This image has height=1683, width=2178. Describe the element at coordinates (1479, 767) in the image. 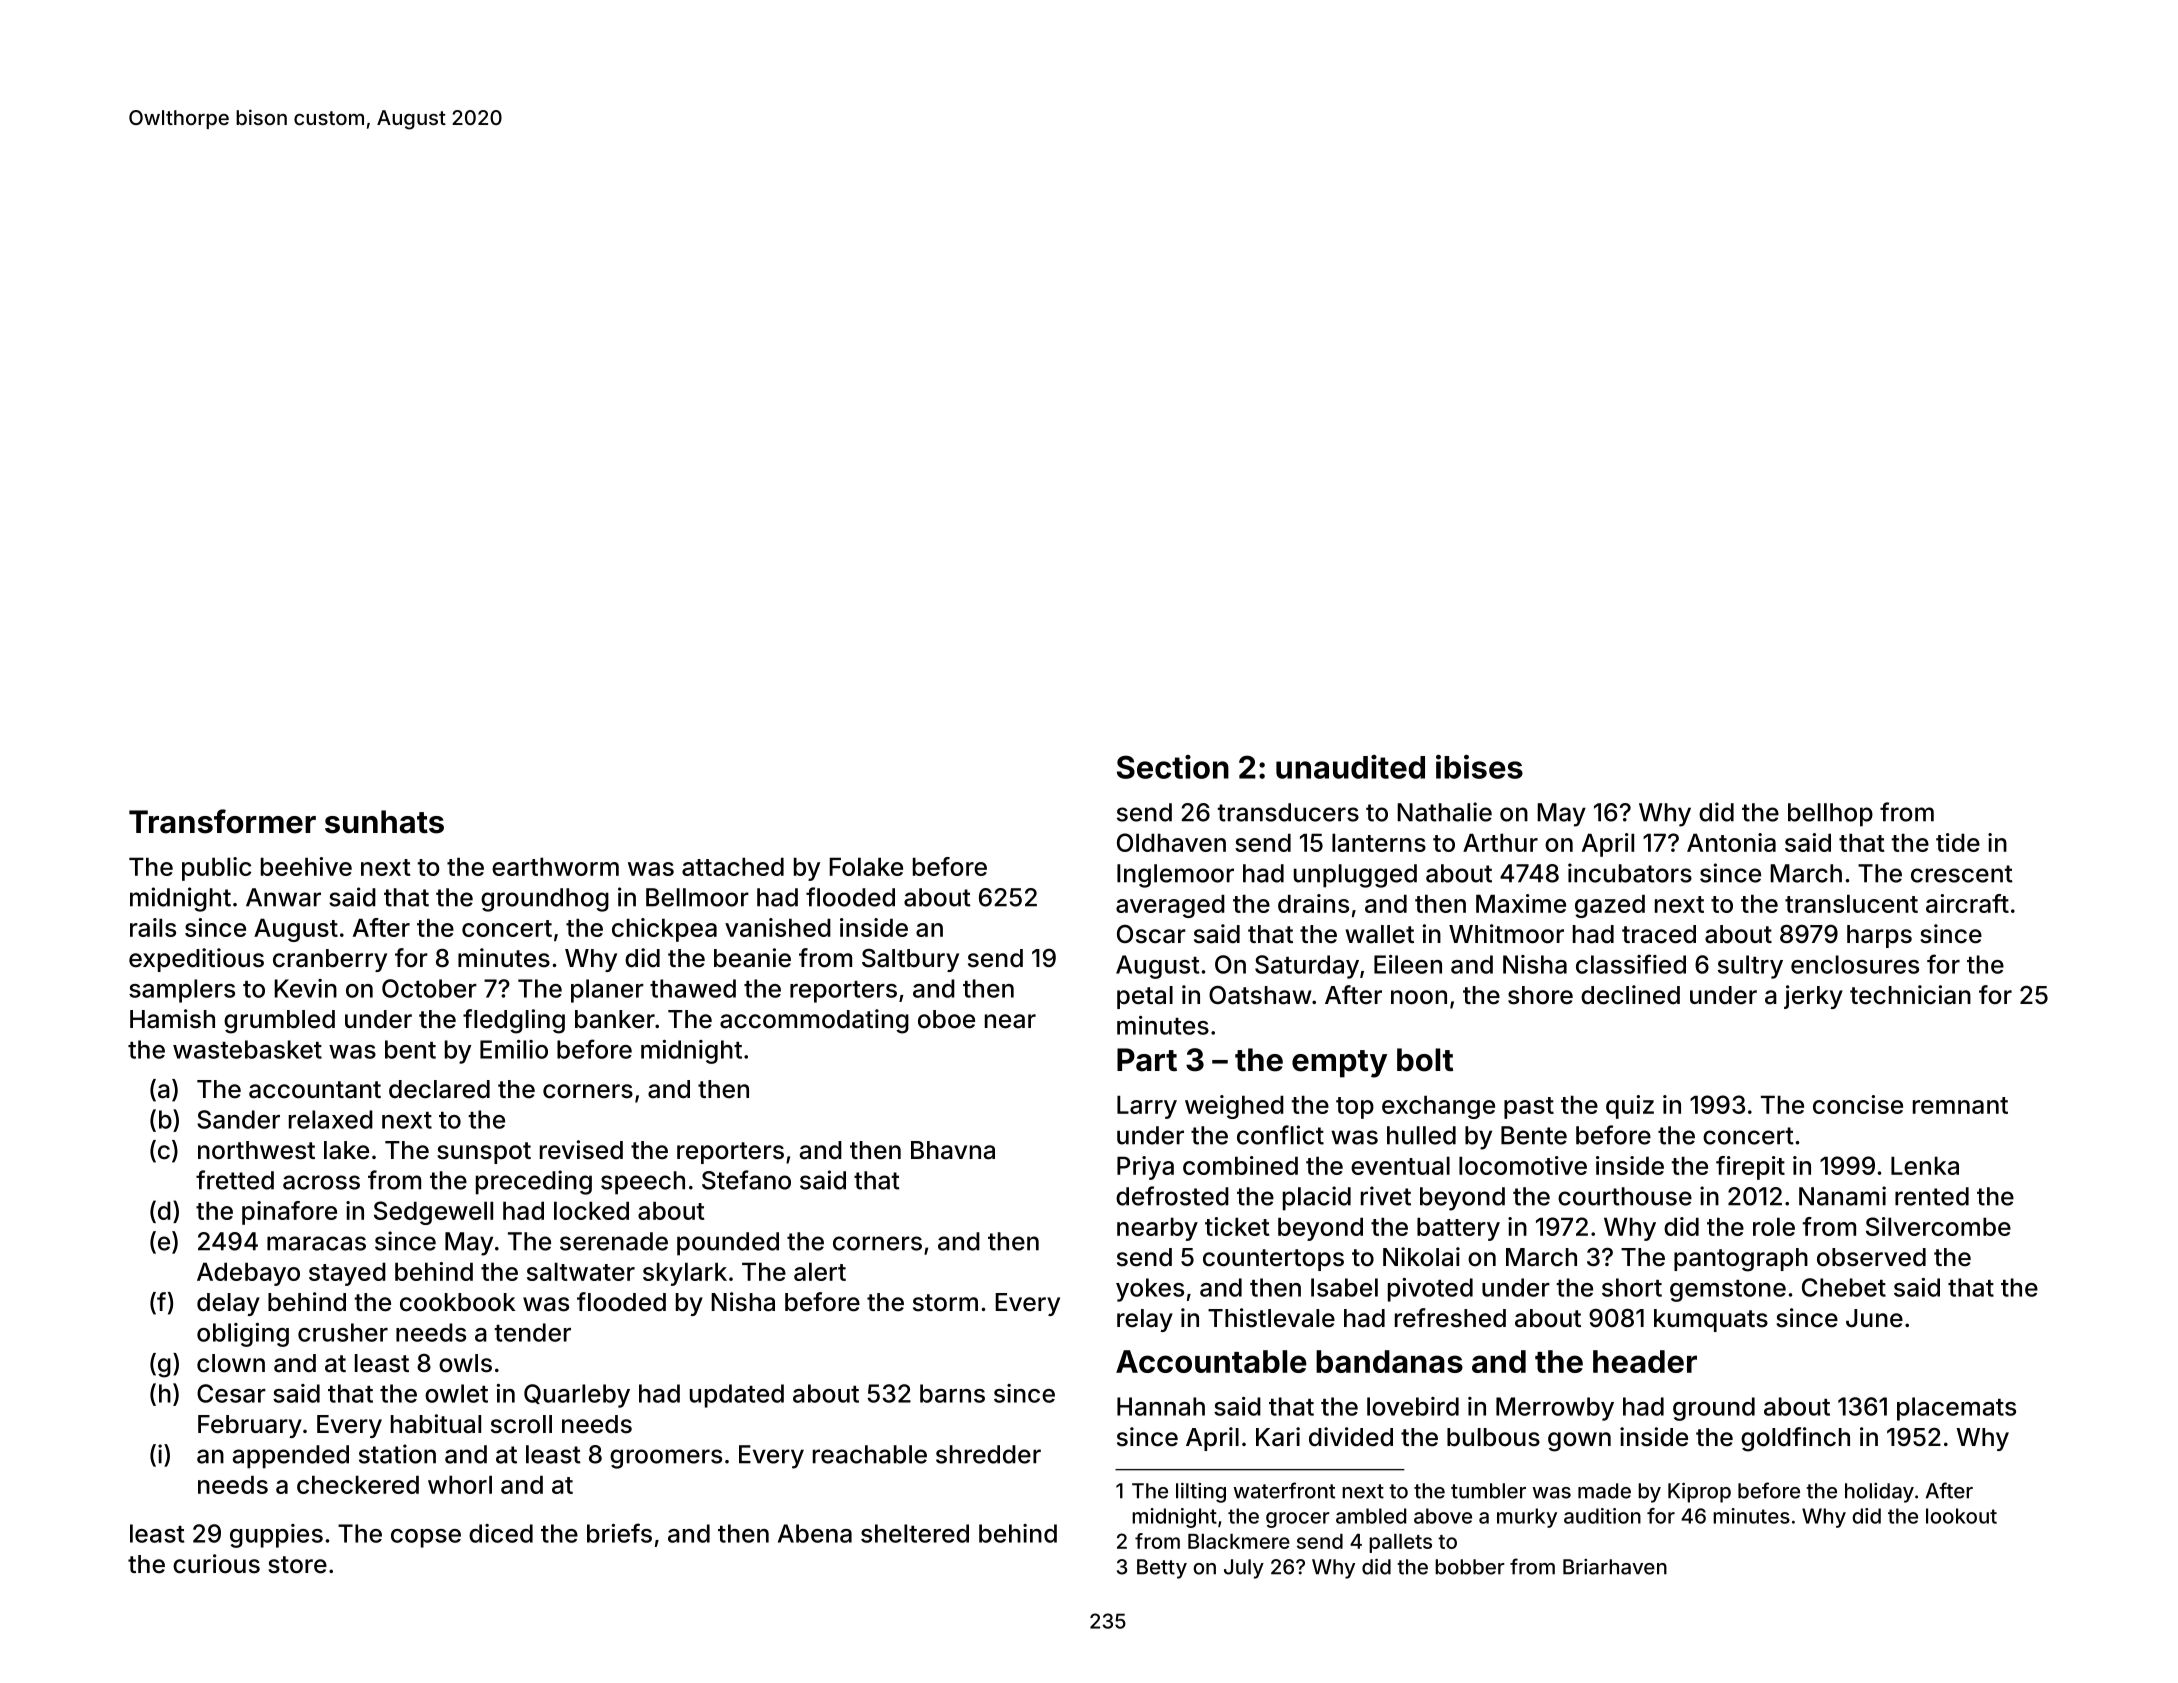

I see `ibises` at that location.
